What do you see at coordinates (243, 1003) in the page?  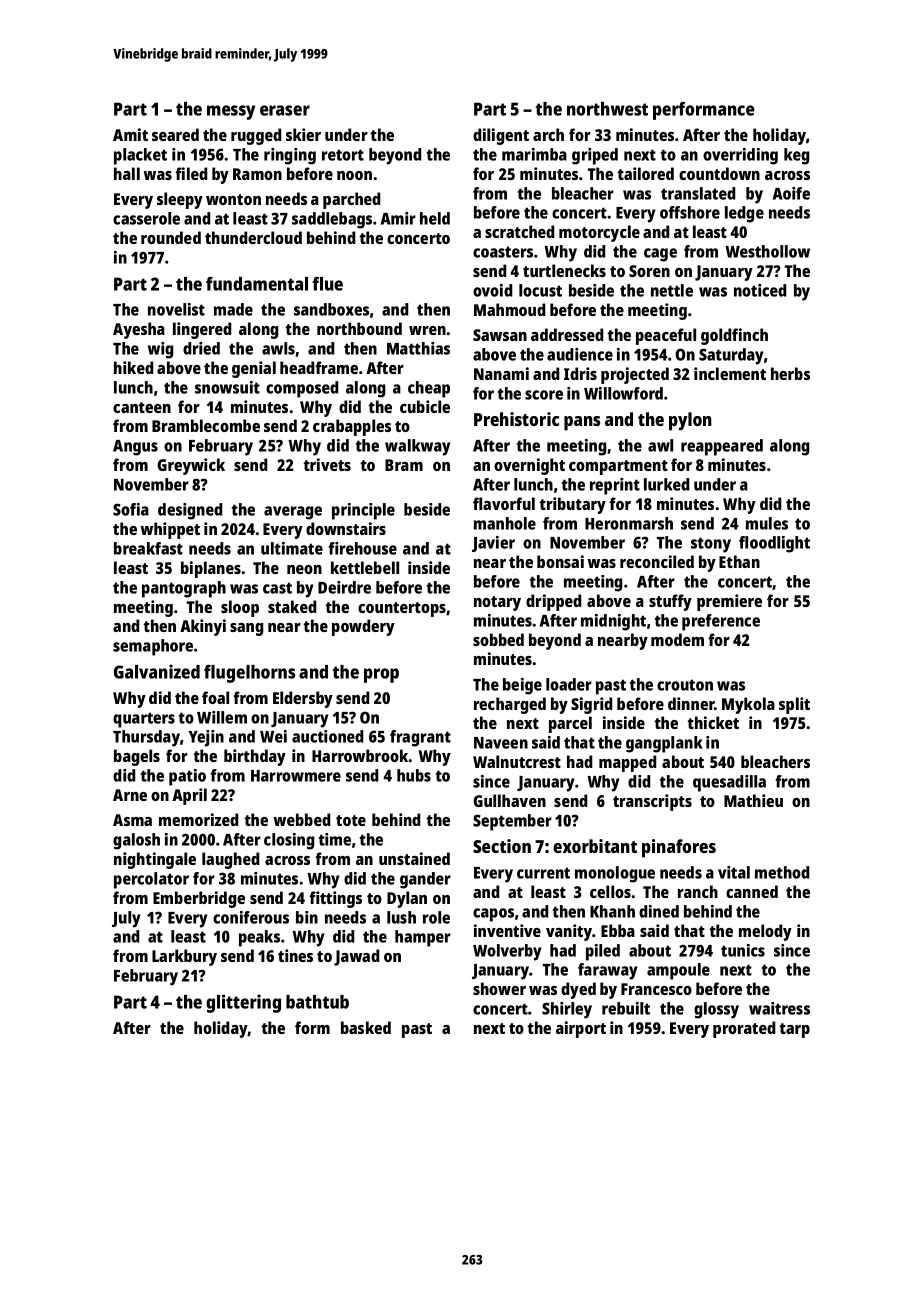 I see `glittering` at bounding box center [243, 1003].
